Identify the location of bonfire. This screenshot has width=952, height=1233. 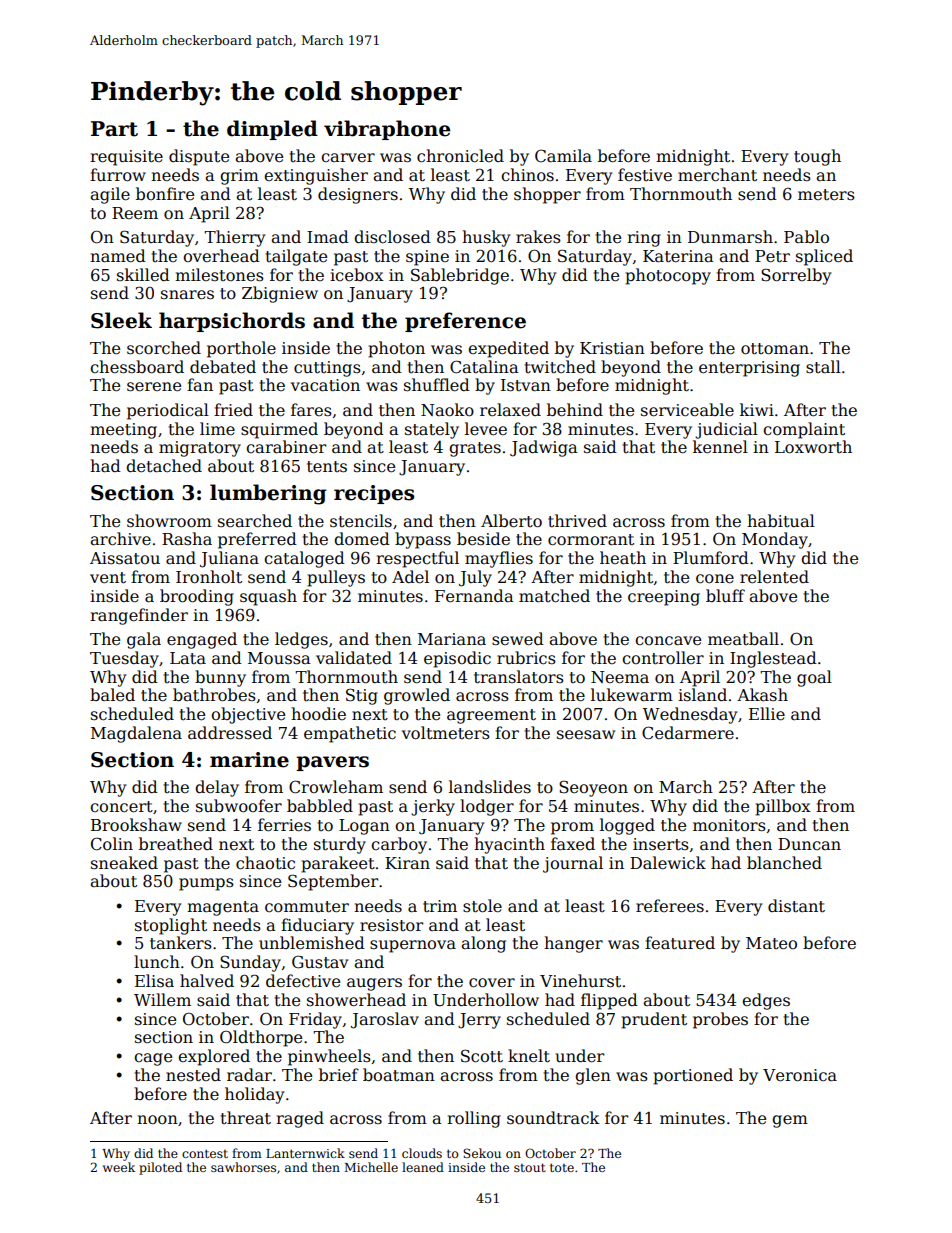
(165, 194).
